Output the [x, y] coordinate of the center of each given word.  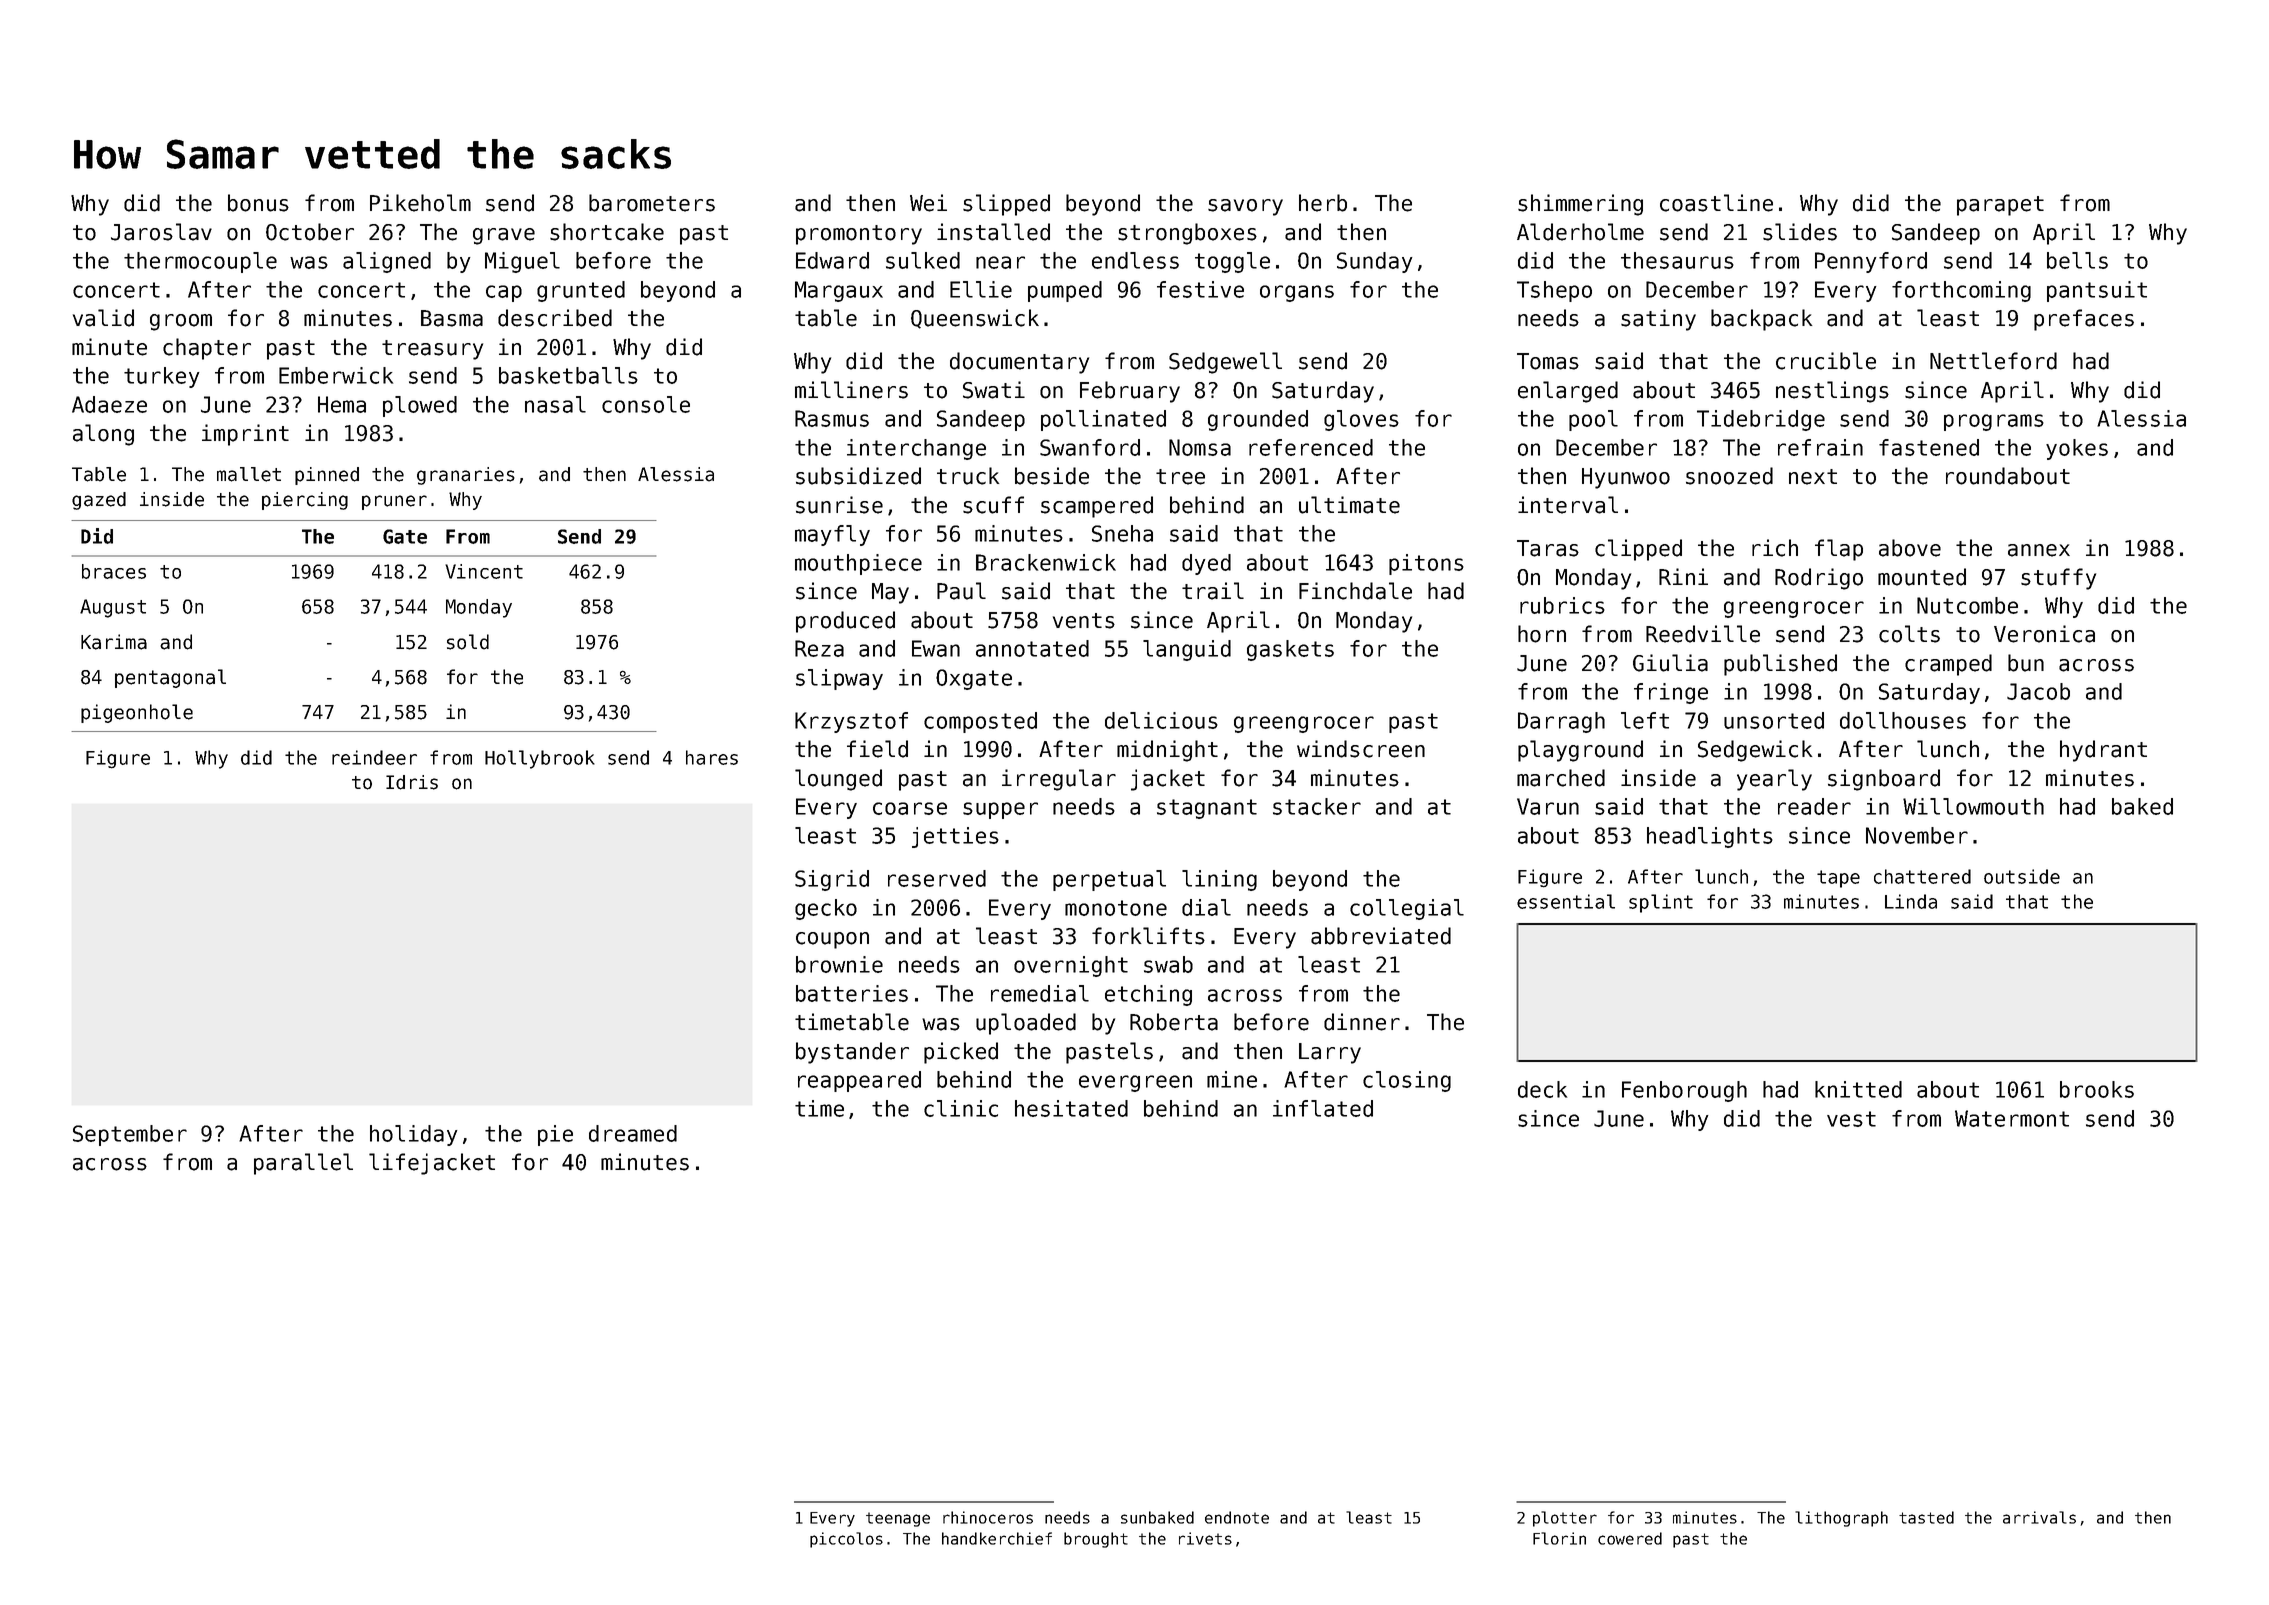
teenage [898, 1519]
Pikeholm [420, 203]
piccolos [846, 1540]
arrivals [2039, 1517]
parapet [2000, 206]
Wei [928, 203]
